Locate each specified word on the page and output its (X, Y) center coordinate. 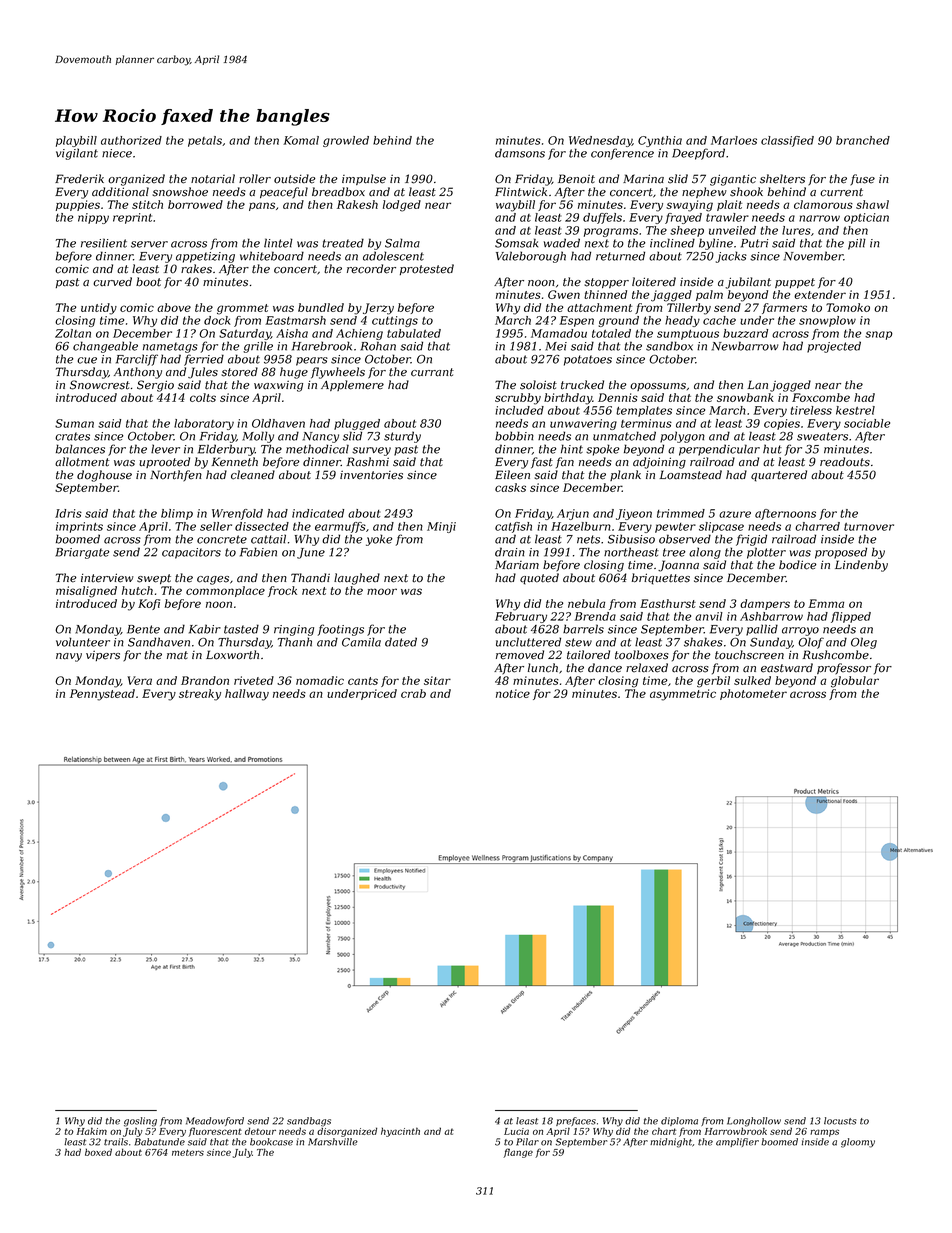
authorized (131, 140)
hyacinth (400, 1132)
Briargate (82, 553)
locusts (840, 1121)
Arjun (573, 514)
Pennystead (102, 695)
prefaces (576, 1121)
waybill (515, 206)
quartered (779, 476)
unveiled (732, 230)
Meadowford (215, 1121)
